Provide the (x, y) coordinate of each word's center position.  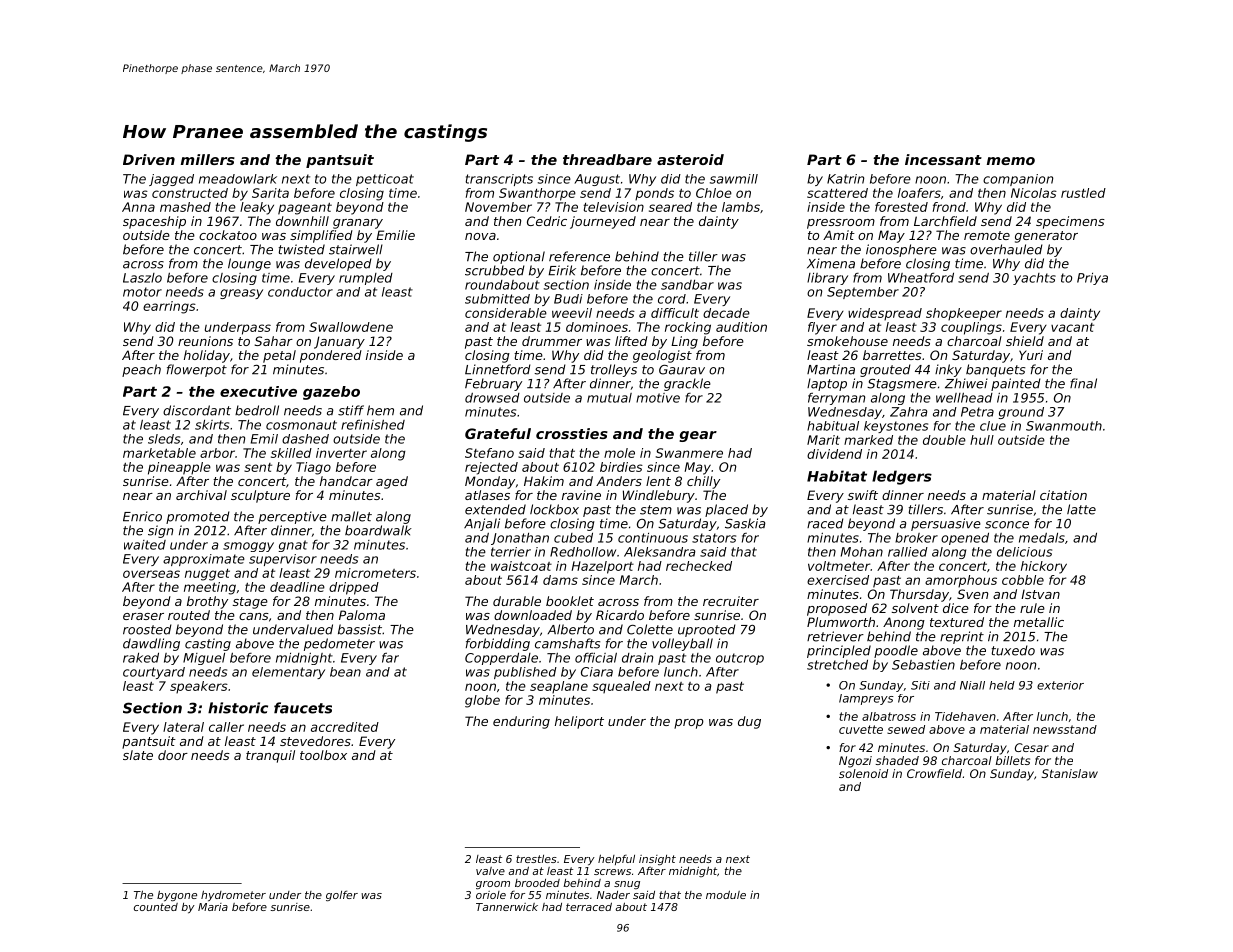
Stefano (489, 453)
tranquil (270, 756)
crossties (572, 433)
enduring (521, 722)
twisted (302, 249)
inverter (341, 453)
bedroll (257, 410)
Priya (1092, 279)
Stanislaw (1069, 773)
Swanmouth (1064, 426)
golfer (342, 895)
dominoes (597, 327)
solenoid (863, 773)
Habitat (837, 476)
